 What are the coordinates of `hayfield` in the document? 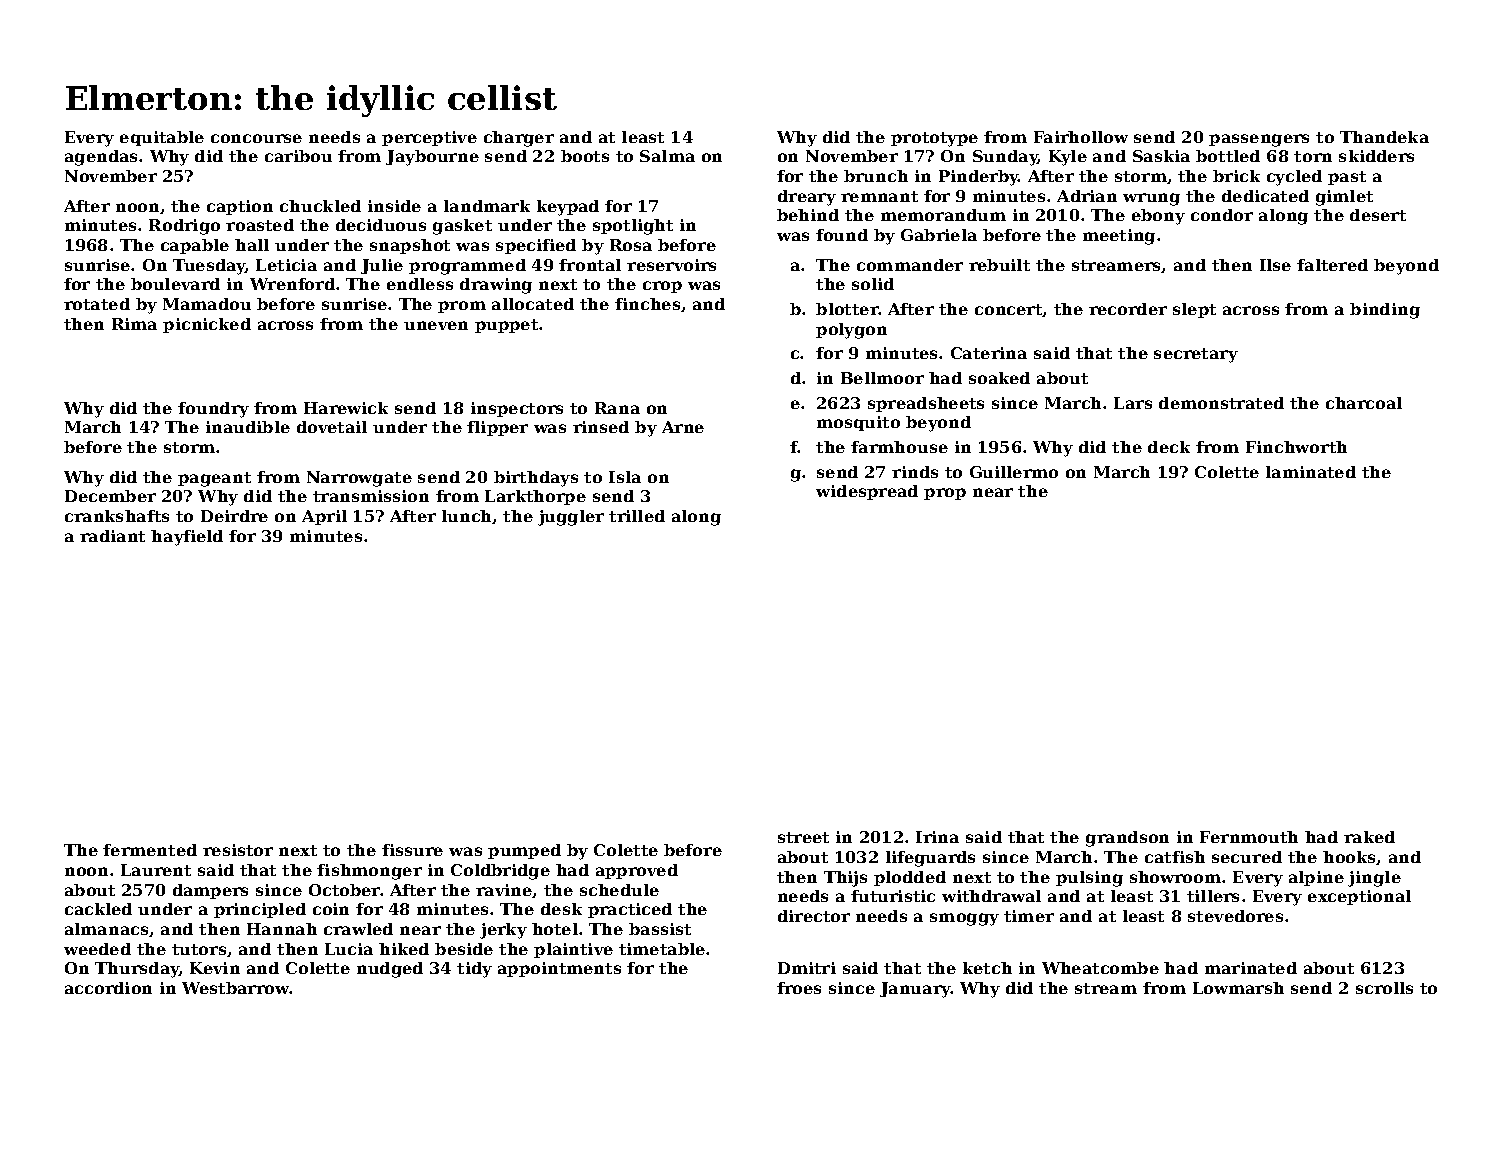 It's located at (187, 538).
